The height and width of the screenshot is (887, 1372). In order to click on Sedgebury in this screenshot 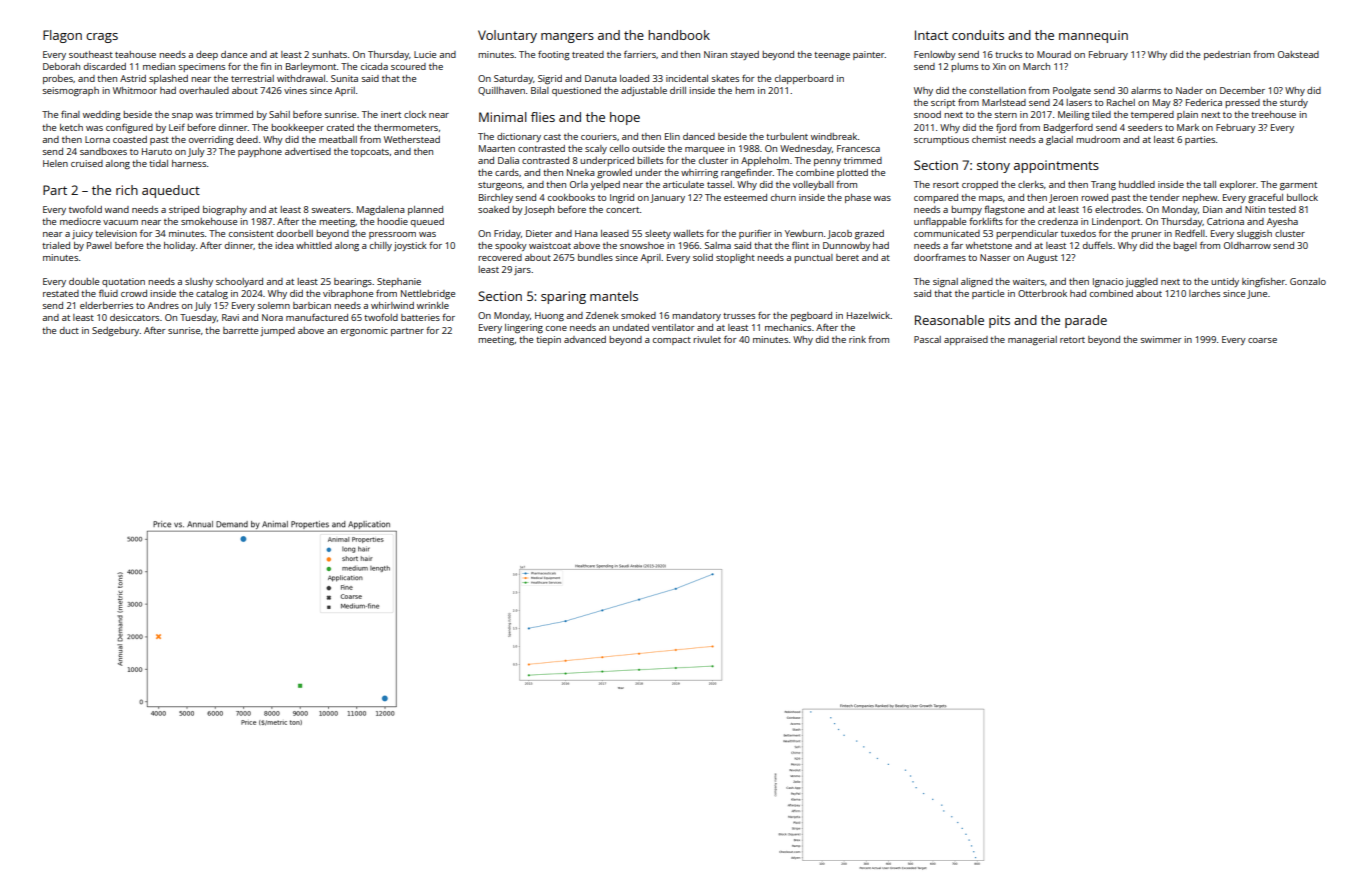, I will do `click(116, 331)`.
